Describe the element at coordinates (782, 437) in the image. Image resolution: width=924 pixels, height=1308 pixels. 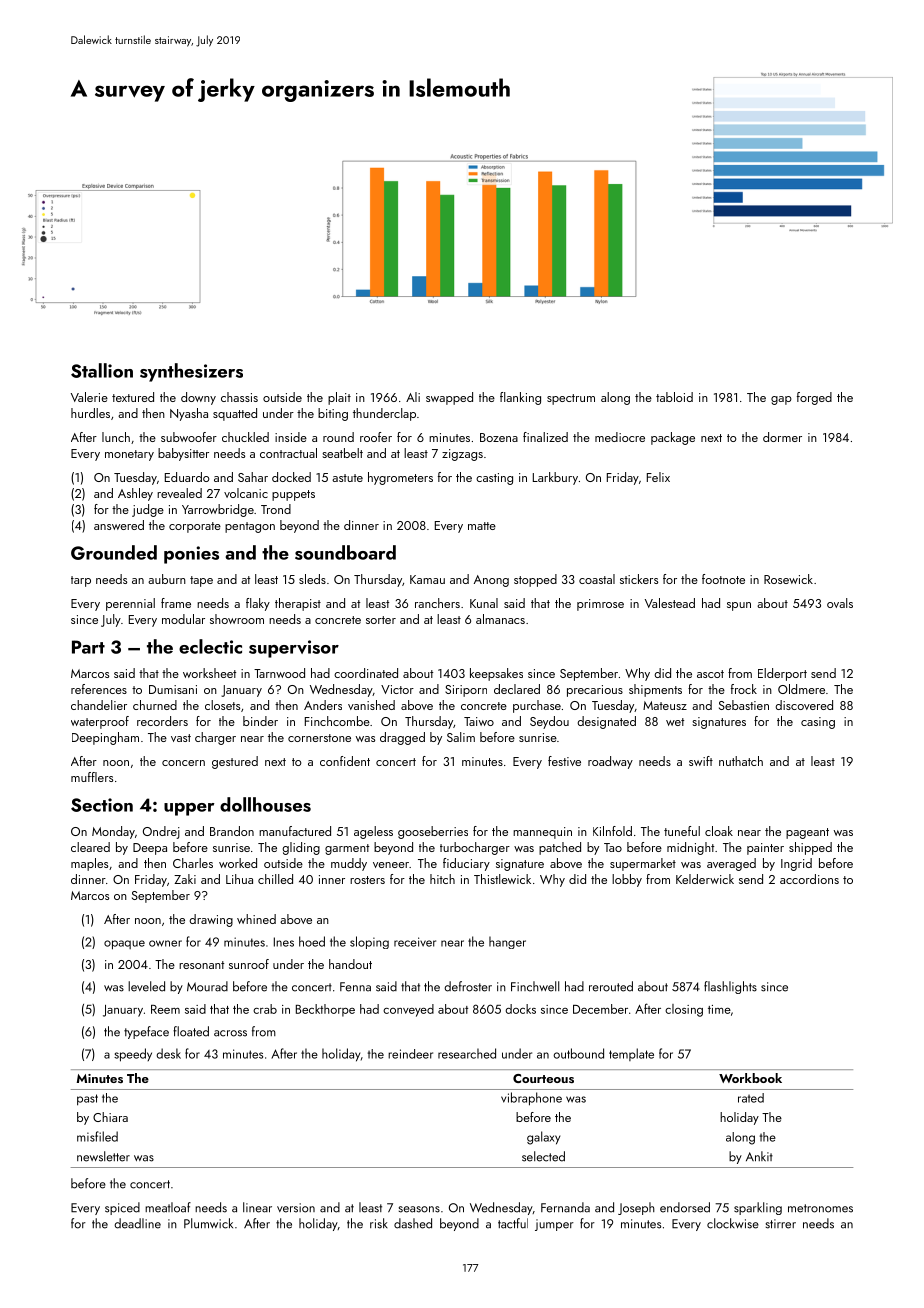
I see `dormer` at that location.
